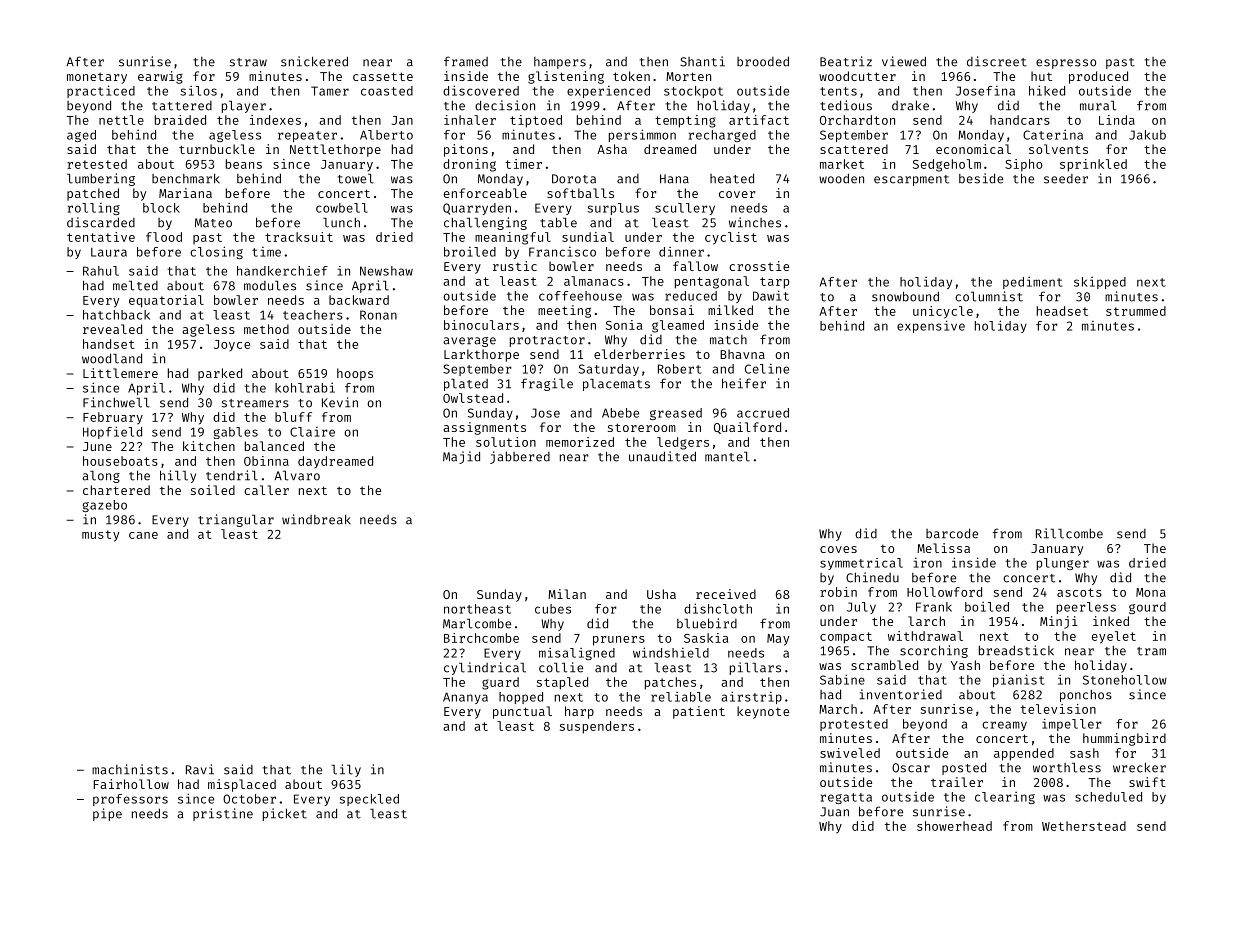 Image resolution: width=1233 pixels, height=952 pixels. I want to click on Shanti, so click(702, 61).
